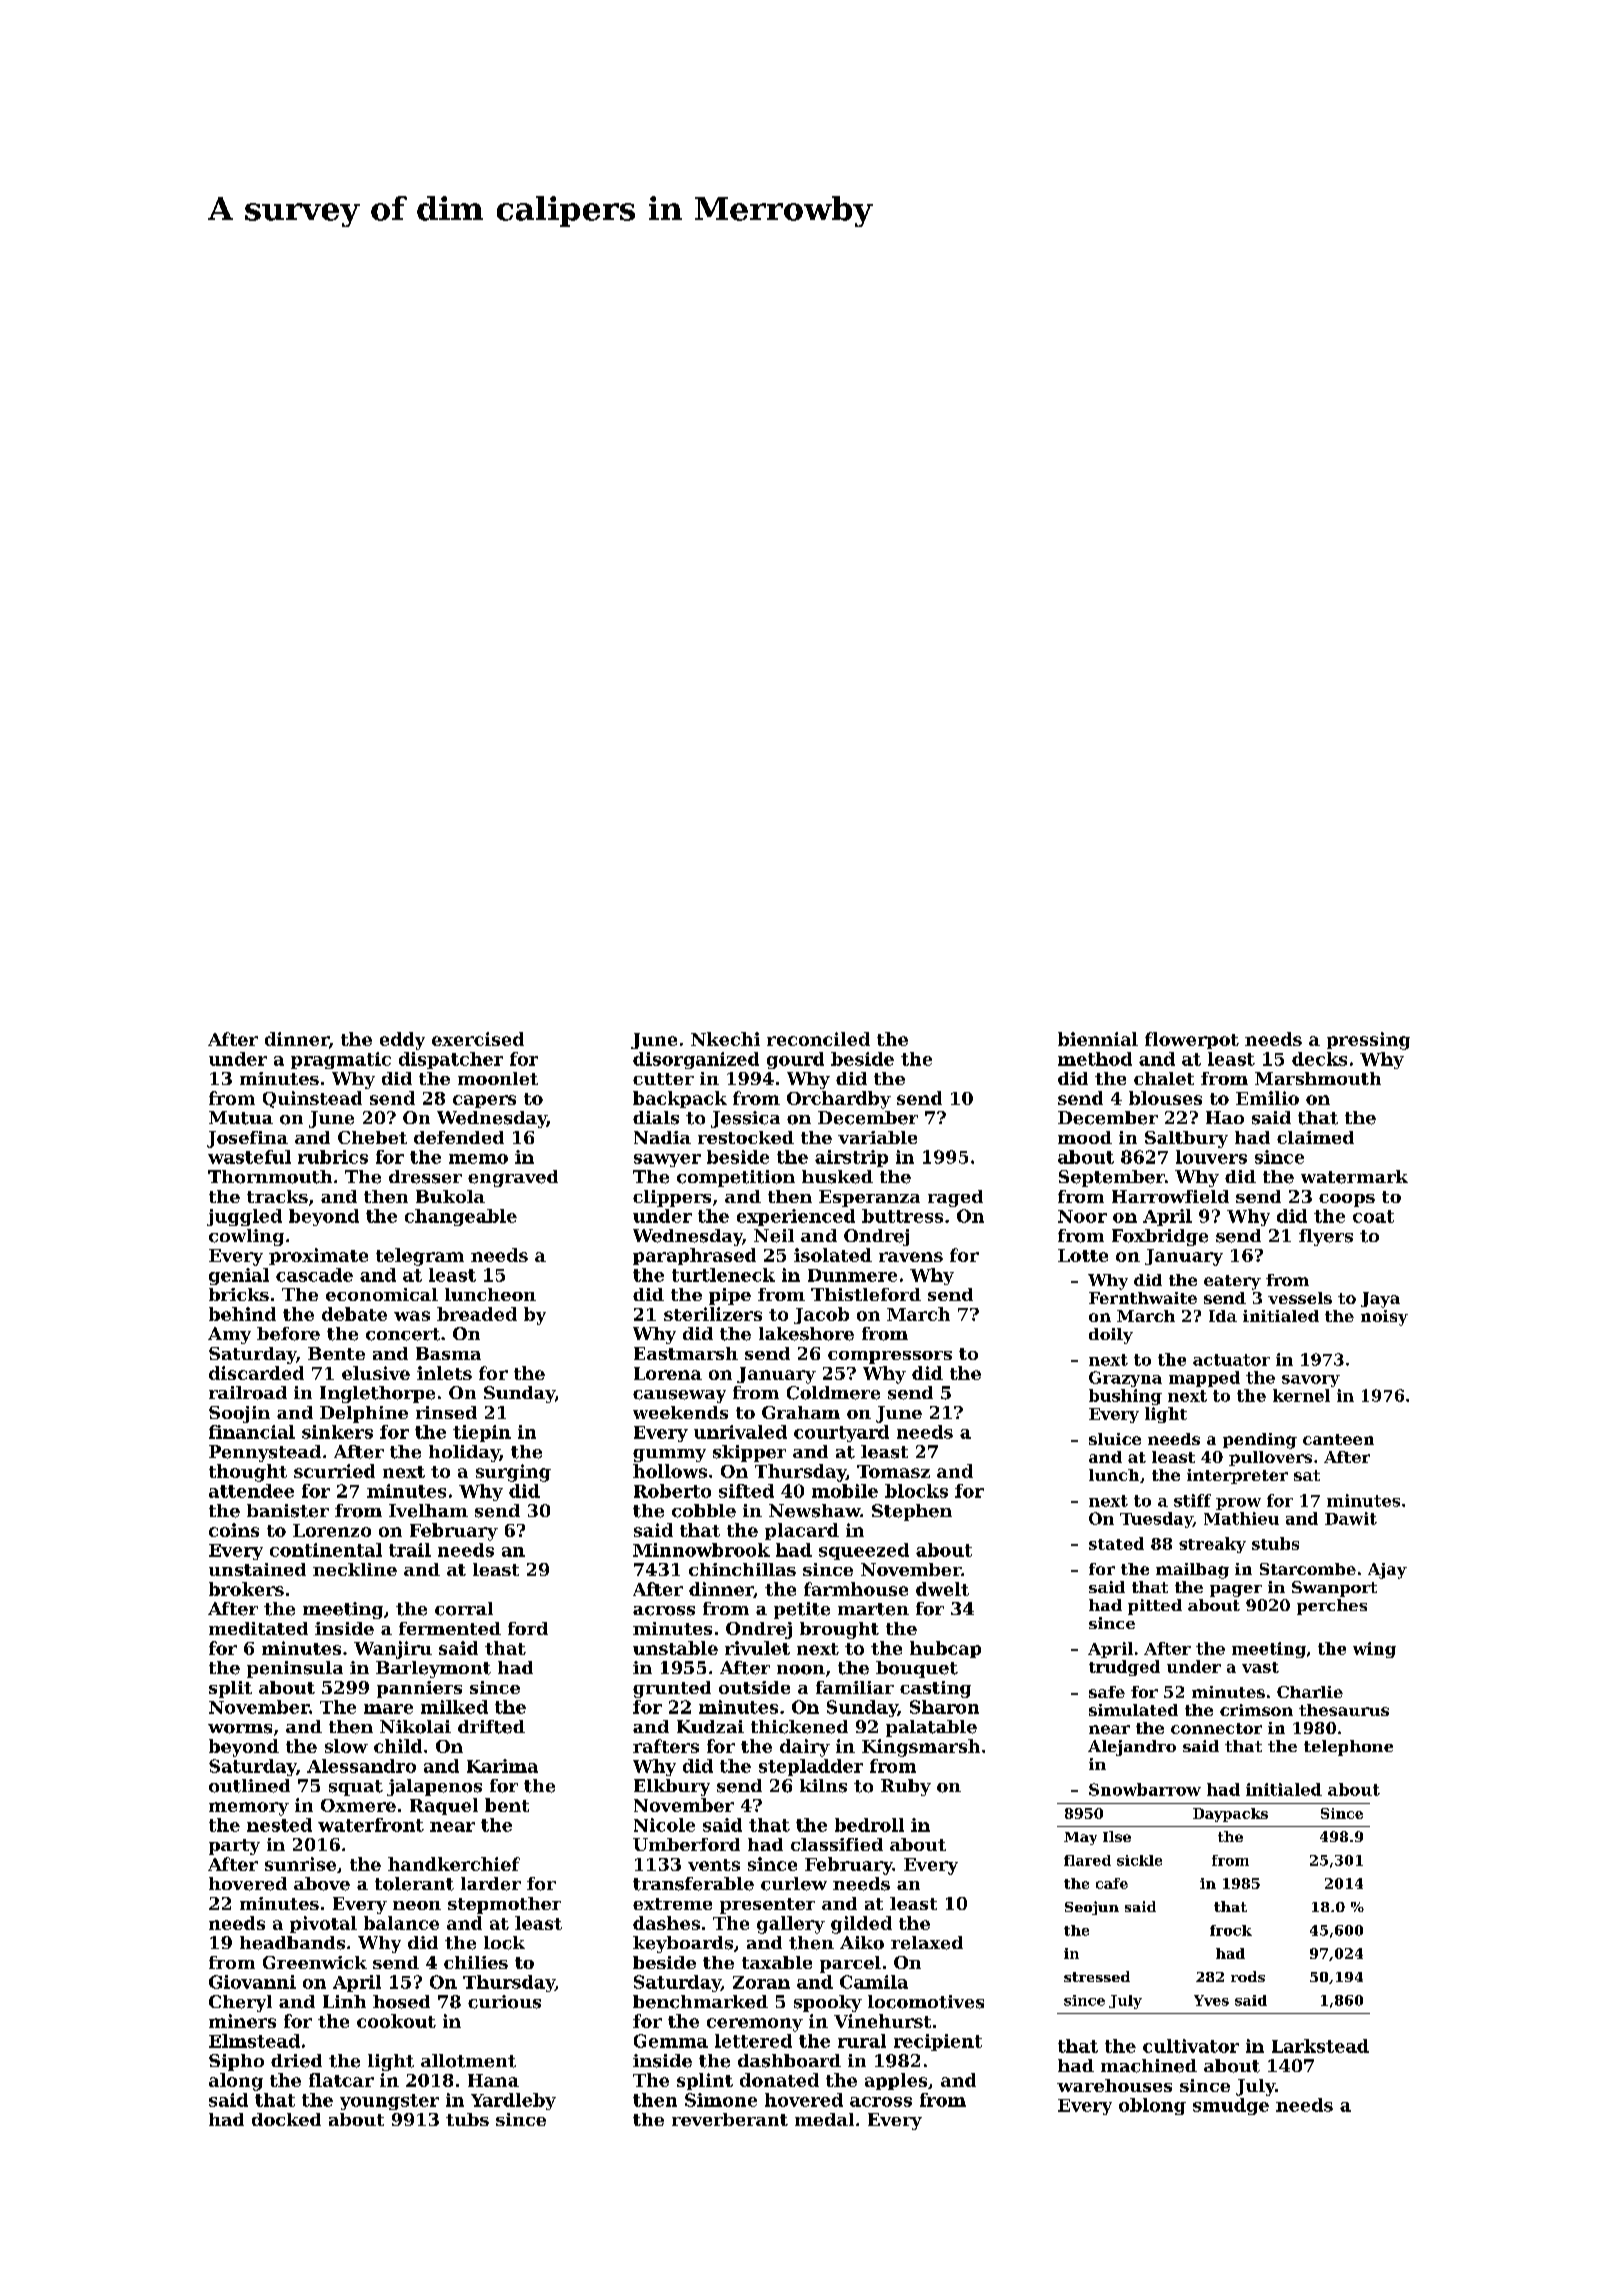 This screenshot has width=1620, height=2292. What do you see at coordinates (1125, 1379) in the screenshot?
I see `Grazyna` at bounding box center [1125, 1379].
